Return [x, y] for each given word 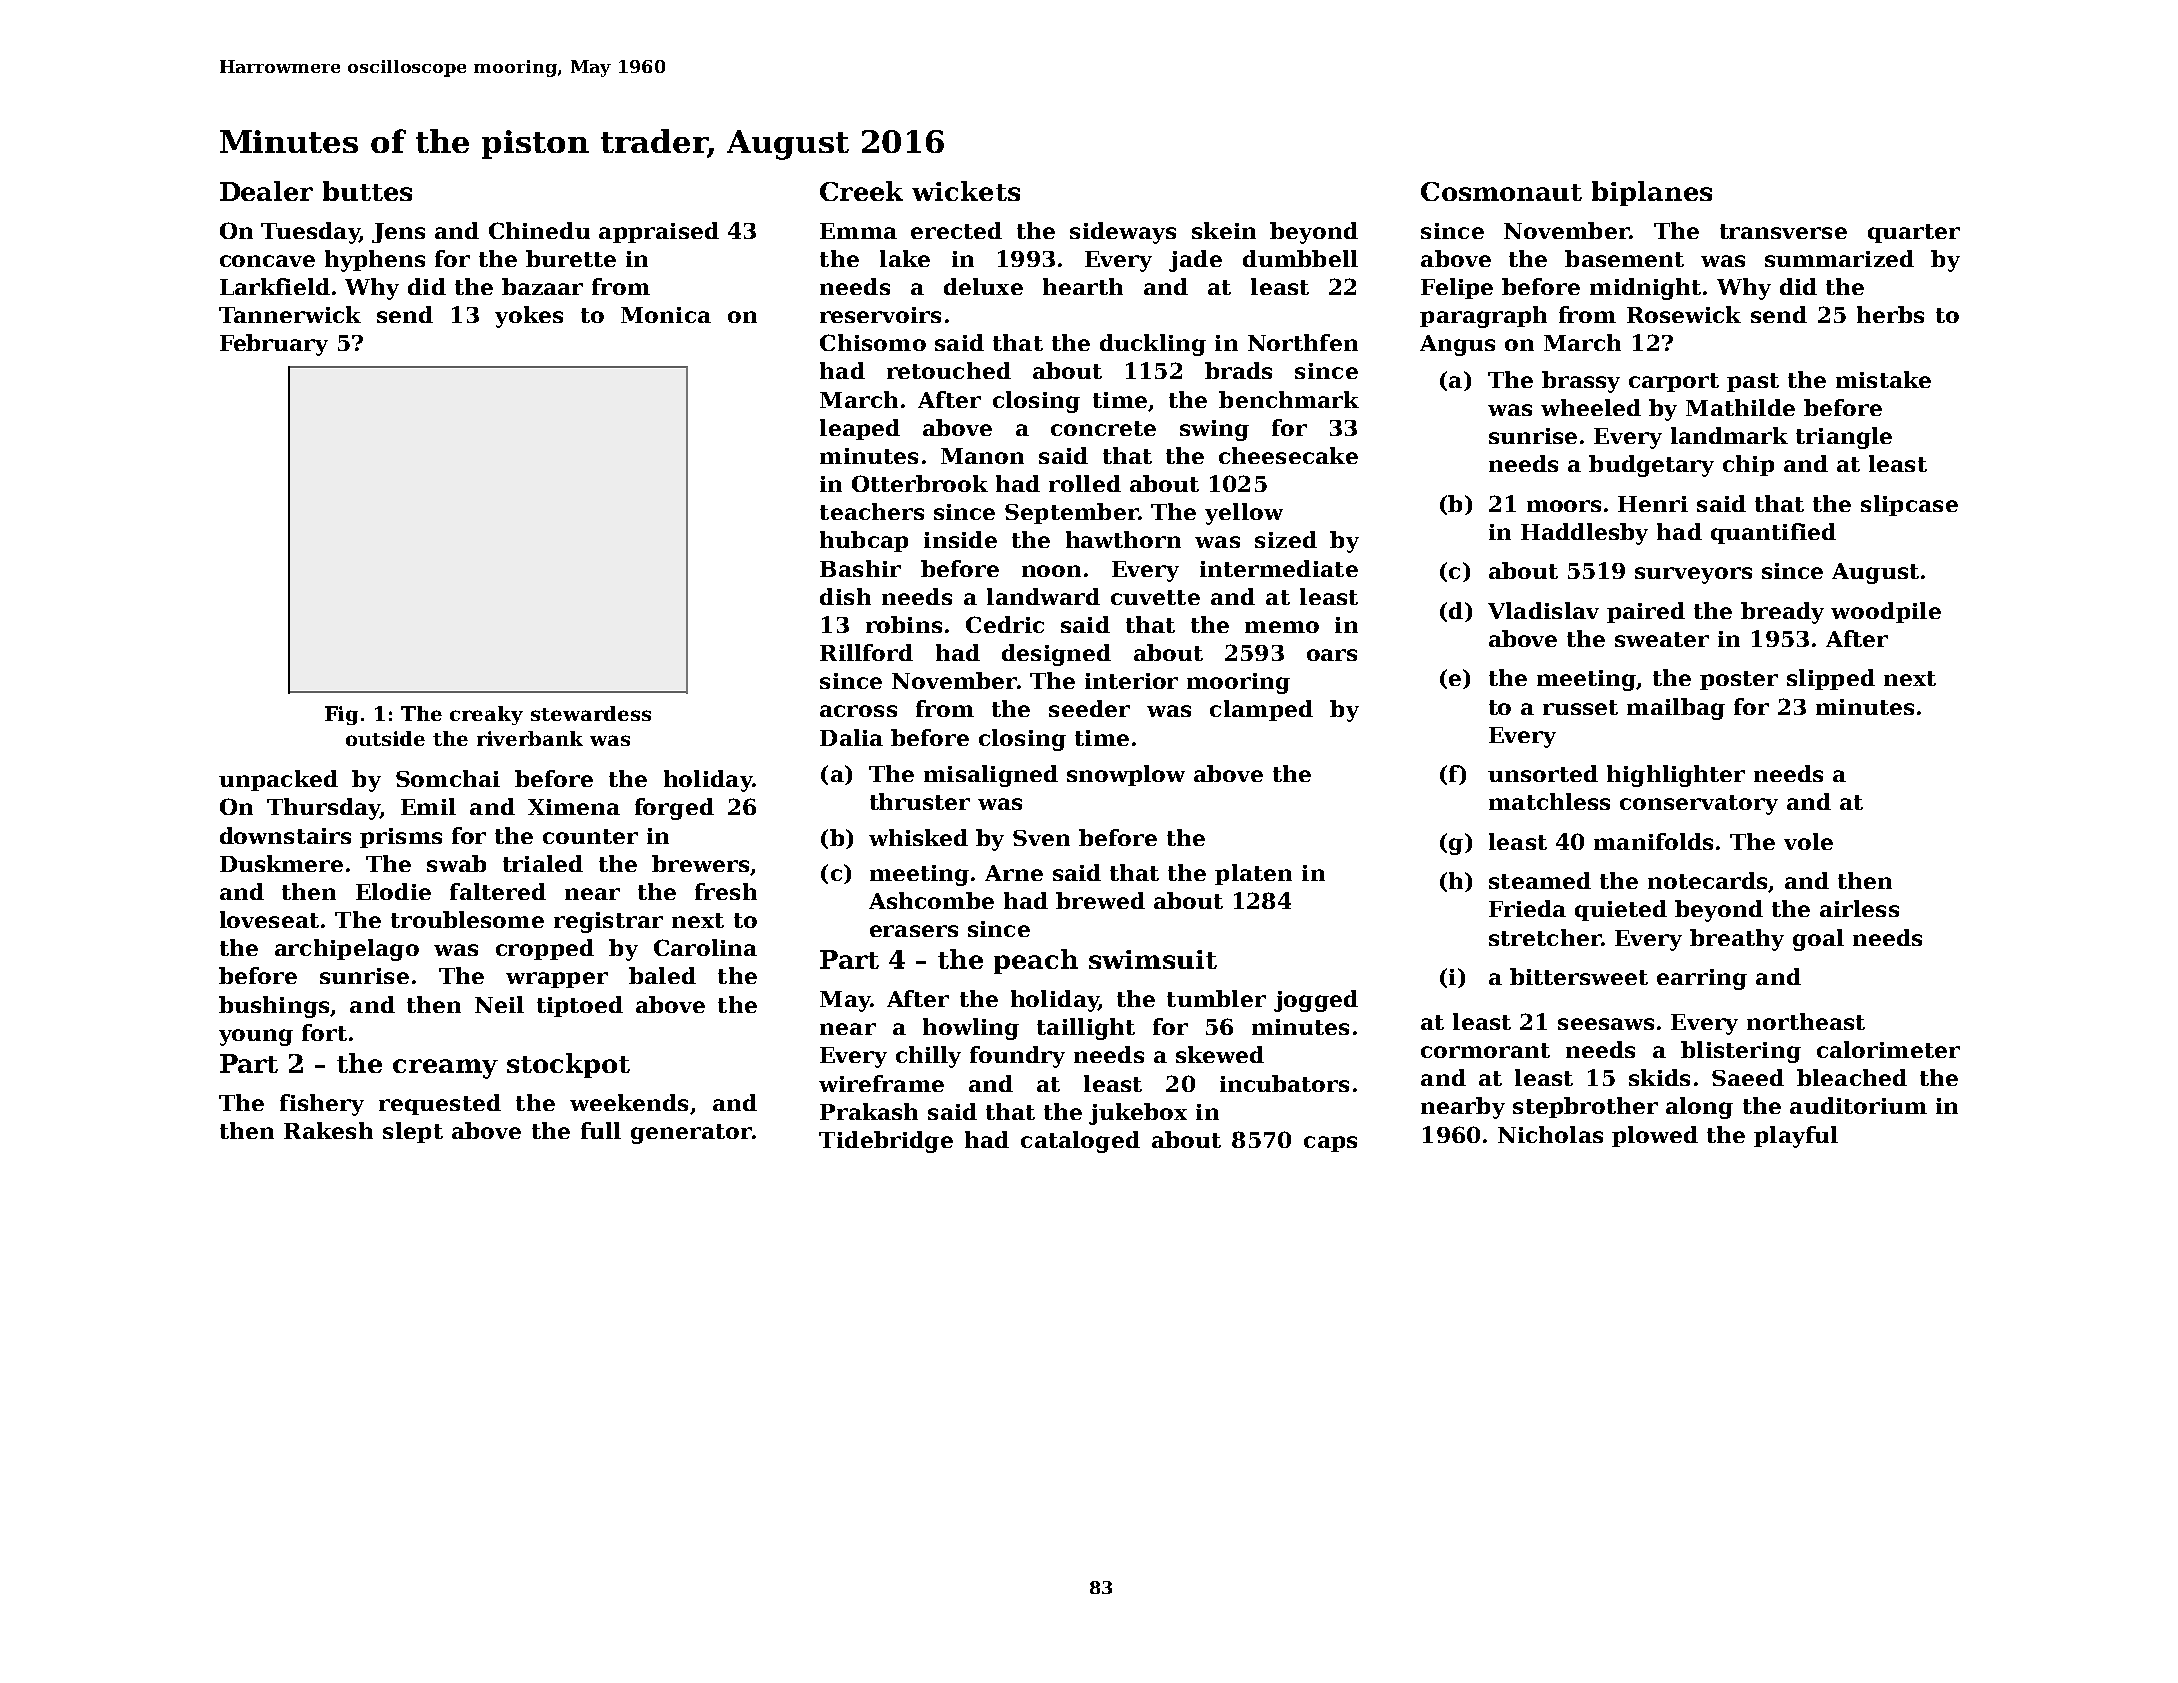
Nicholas [1550, 1134]
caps [1330, 1144]
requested [440, 1104]
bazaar [542, 286]
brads [1238, 370]
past [1753, 382]
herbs [1890, 314]
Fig [341, 715]
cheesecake [1288, 455]
